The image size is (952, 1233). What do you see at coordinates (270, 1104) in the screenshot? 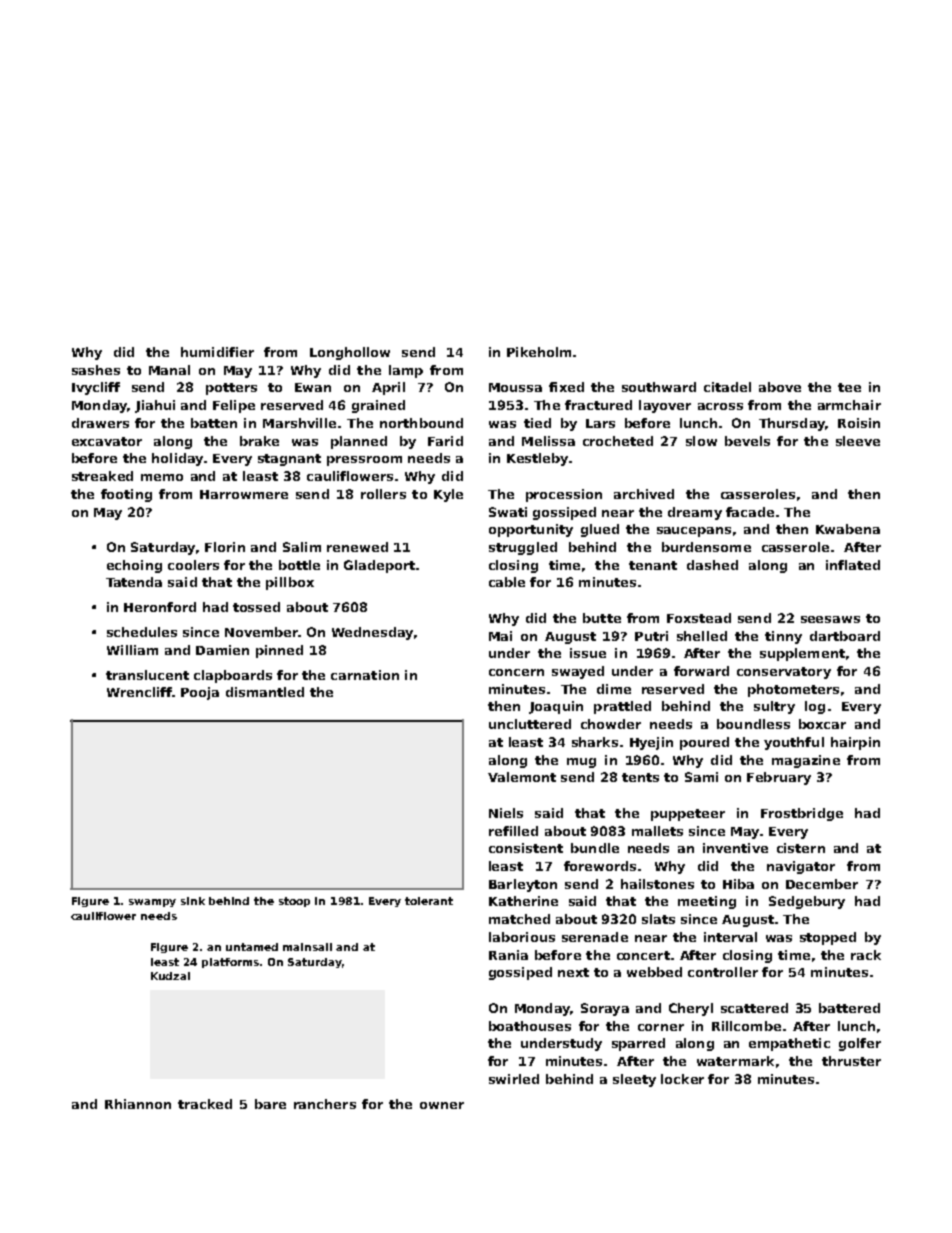
I see `bare` at bounding box center [270, 1104].
